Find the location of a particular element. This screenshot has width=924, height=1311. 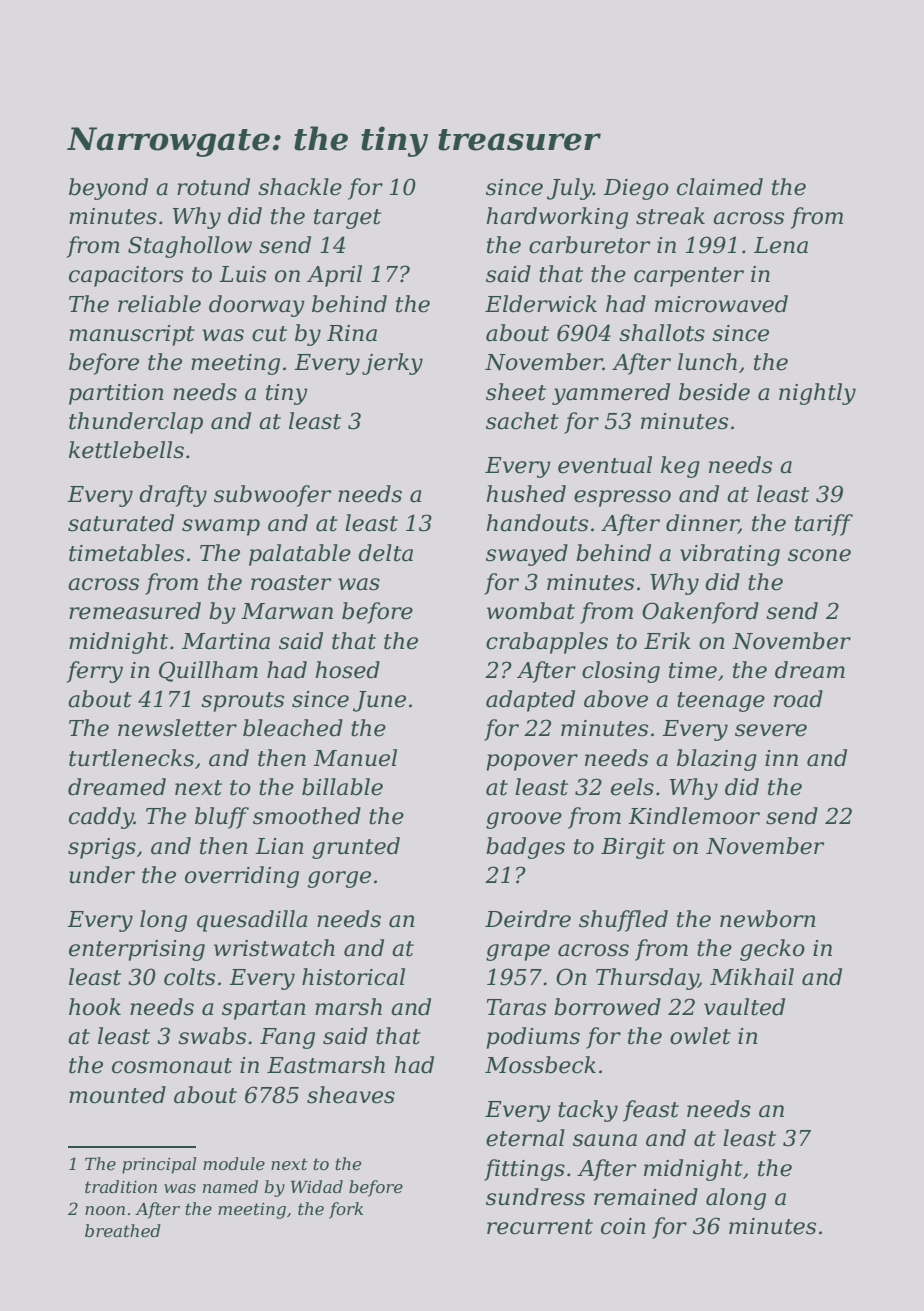

Kindlemoor is located at coordinates (694, 816).
